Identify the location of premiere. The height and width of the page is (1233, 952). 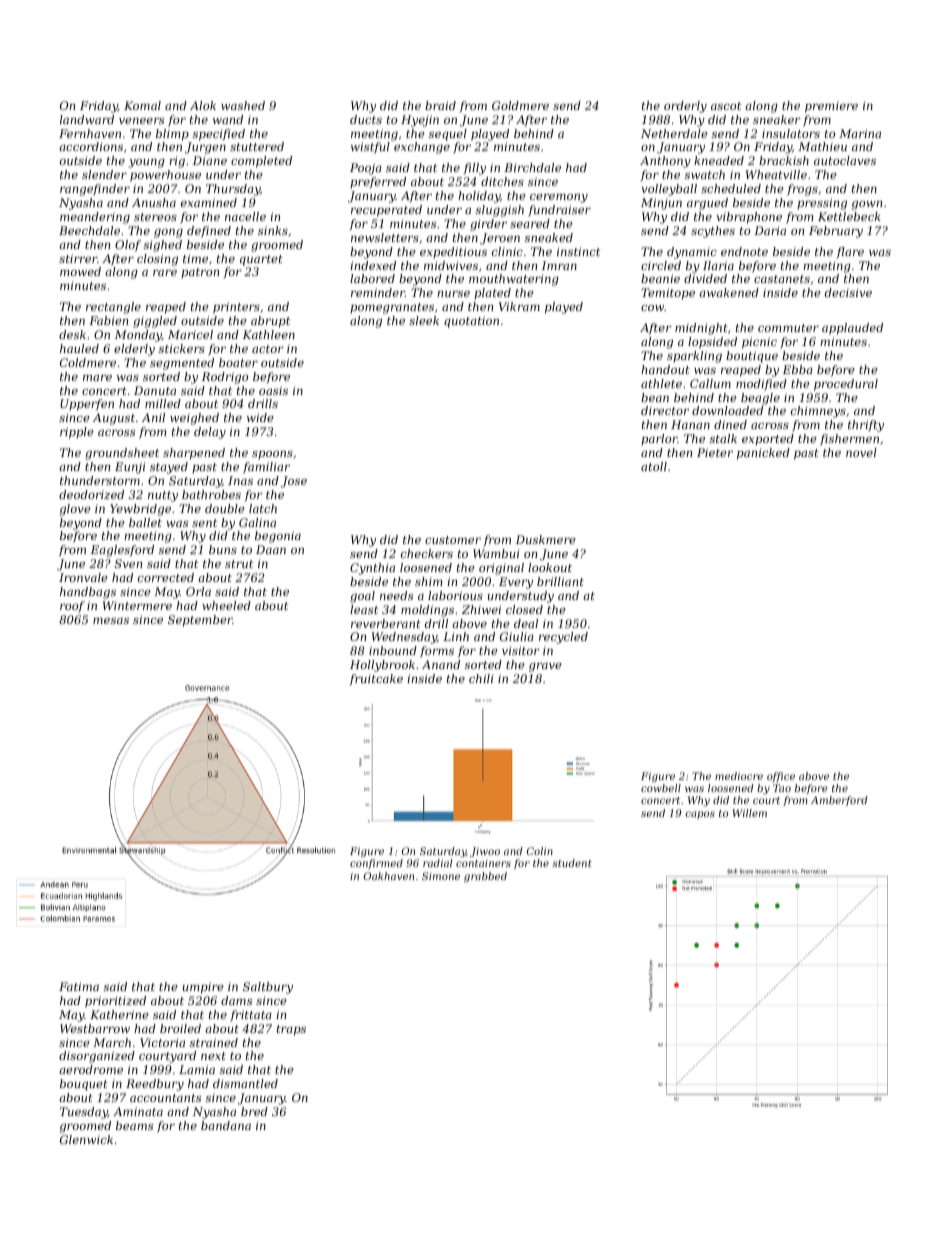
(831, 107).
